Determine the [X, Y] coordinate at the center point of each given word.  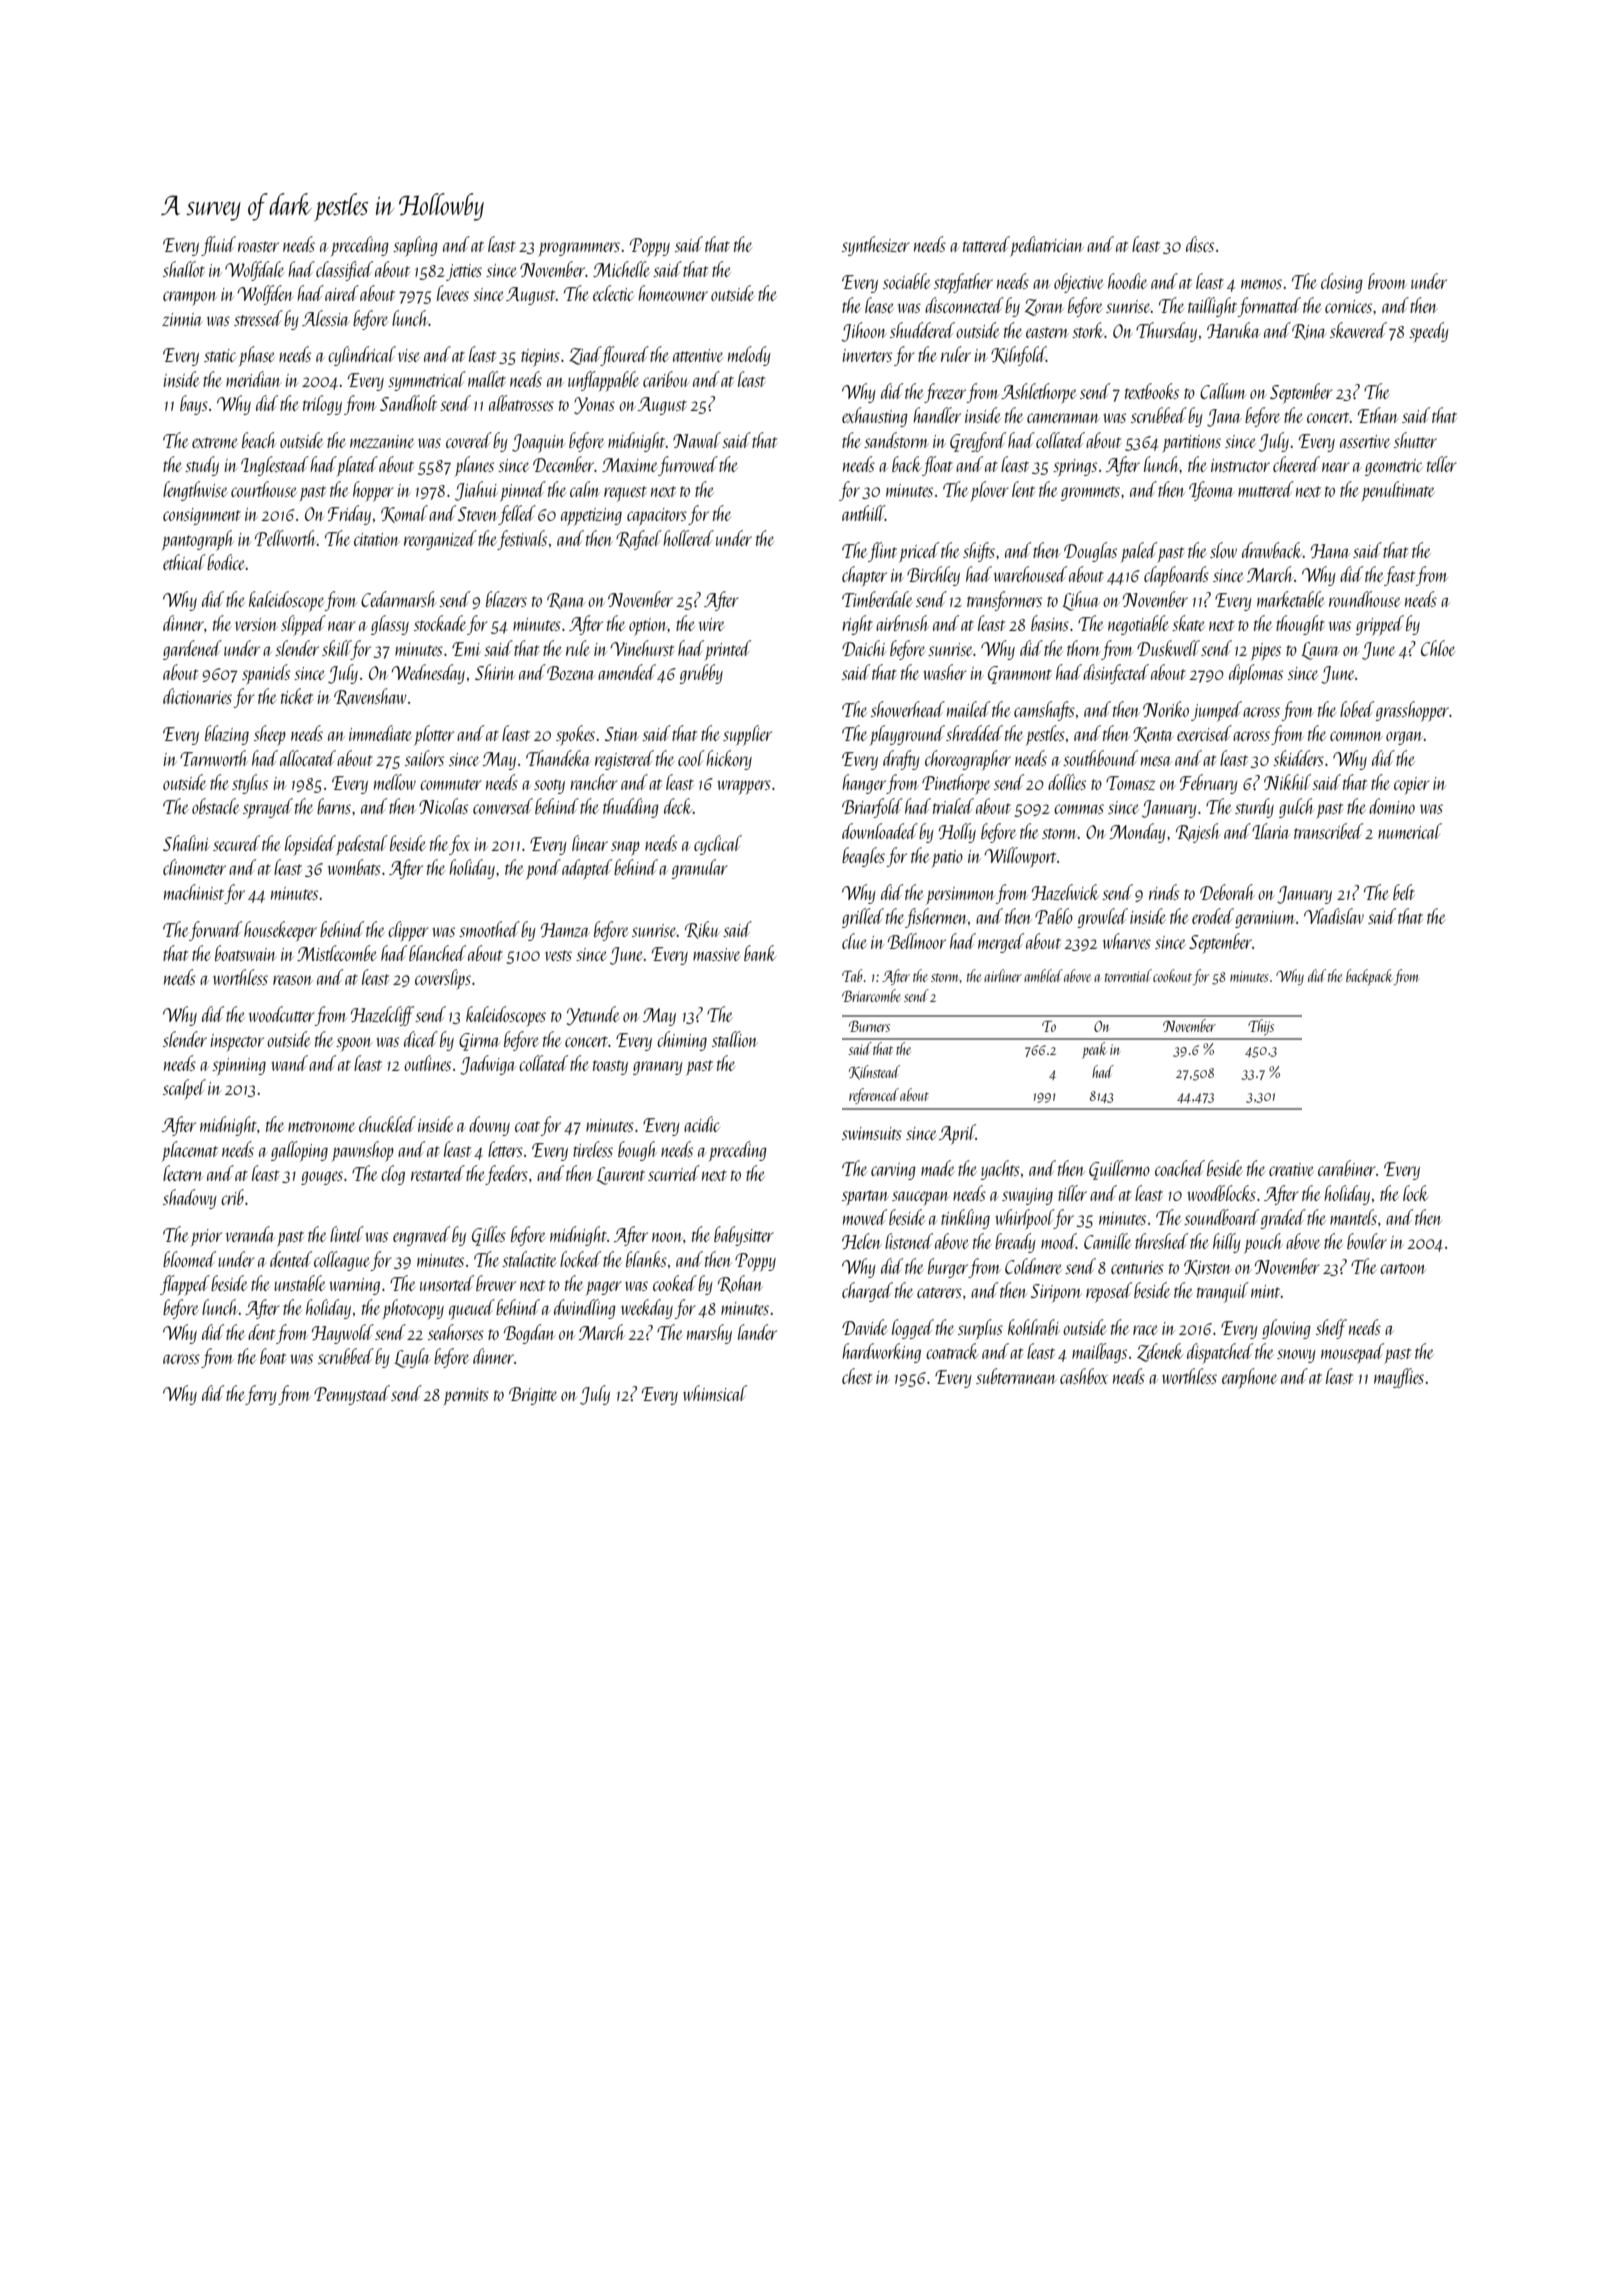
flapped [185, 1285]
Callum [1223, 391]
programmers [579, 249]
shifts [979, 552]
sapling [415, 246]
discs [1200, 244]
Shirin [495, 672]
